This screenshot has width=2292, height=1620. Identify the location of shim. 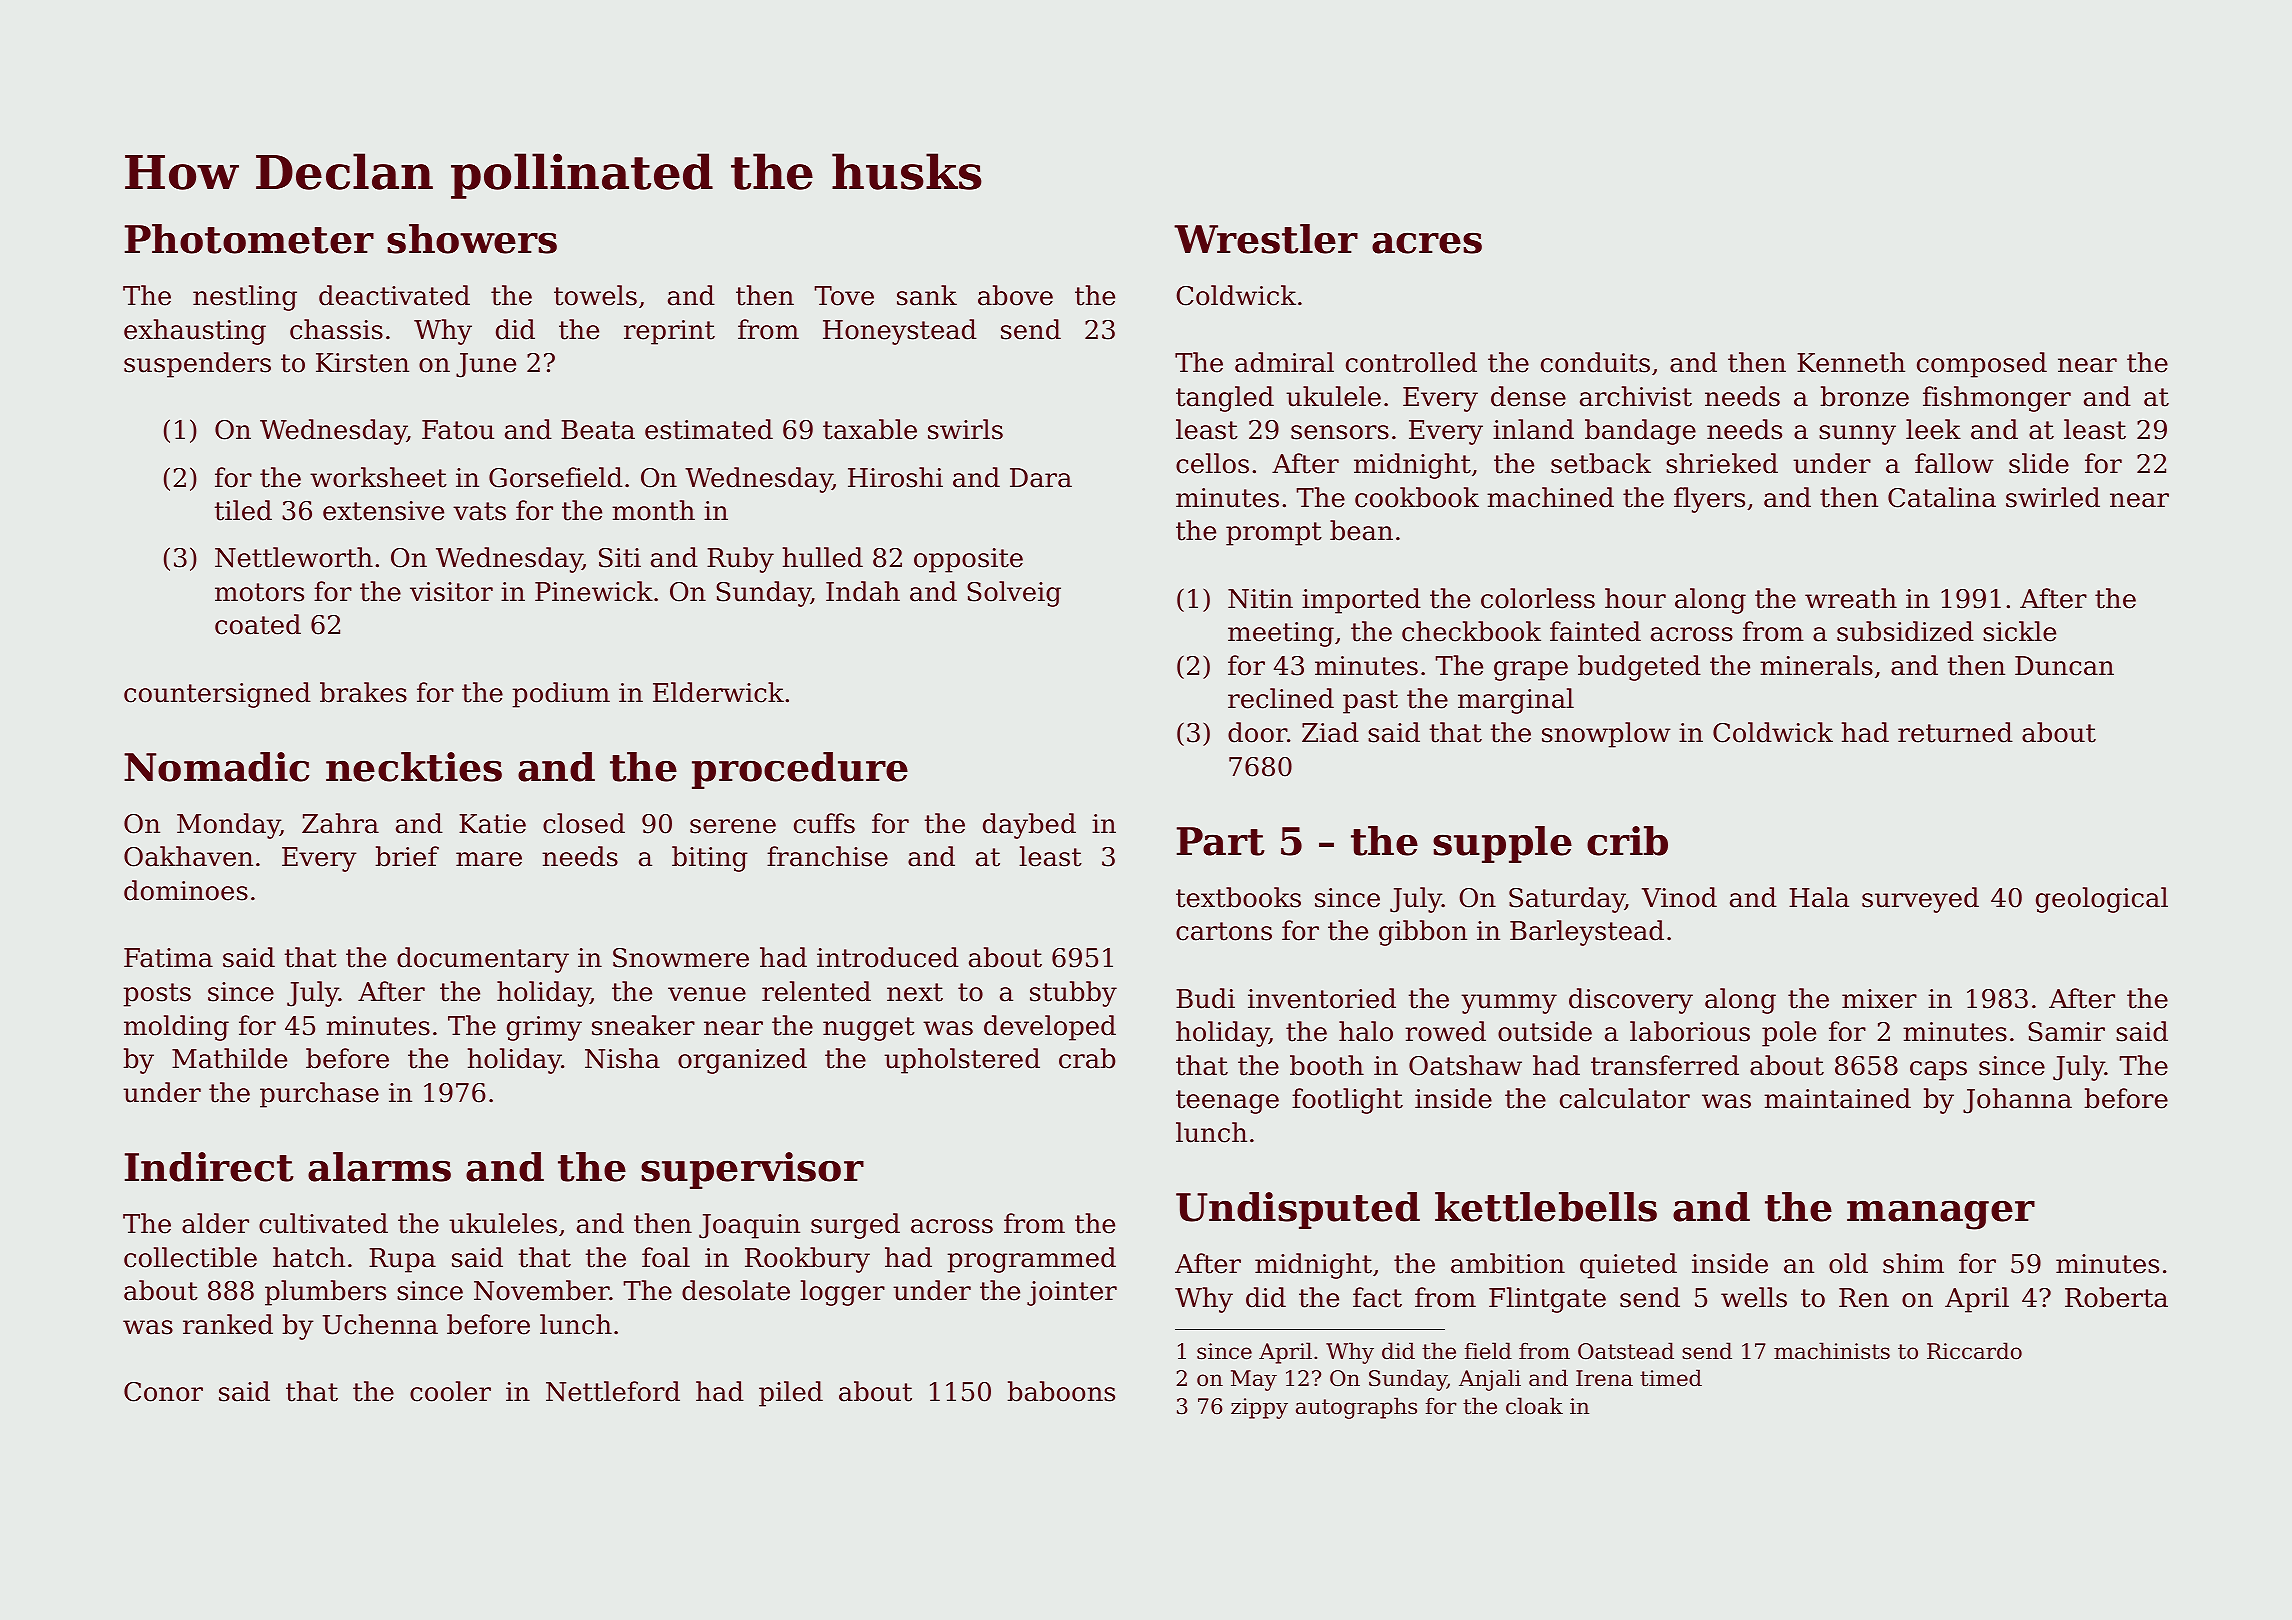
(1913, 1263).
